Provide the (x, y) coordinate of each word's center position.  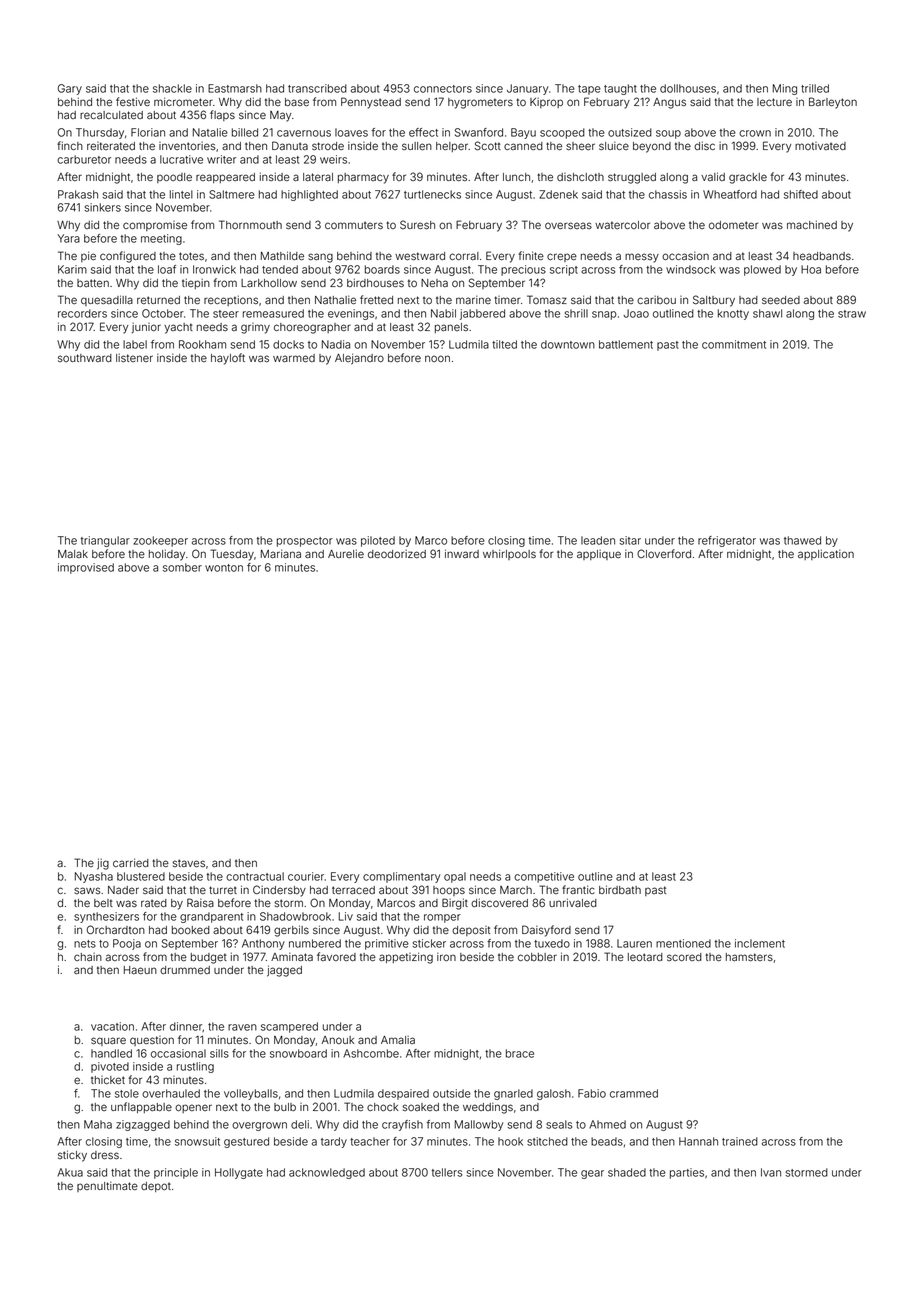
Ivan (771, 1172)
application (826, 554)
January (527, 89)
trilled (815, 88)
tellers (447, 1172)
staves (188, 863)
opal (455, 877)
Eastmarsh (235, 88)
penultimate (107, 1186)
